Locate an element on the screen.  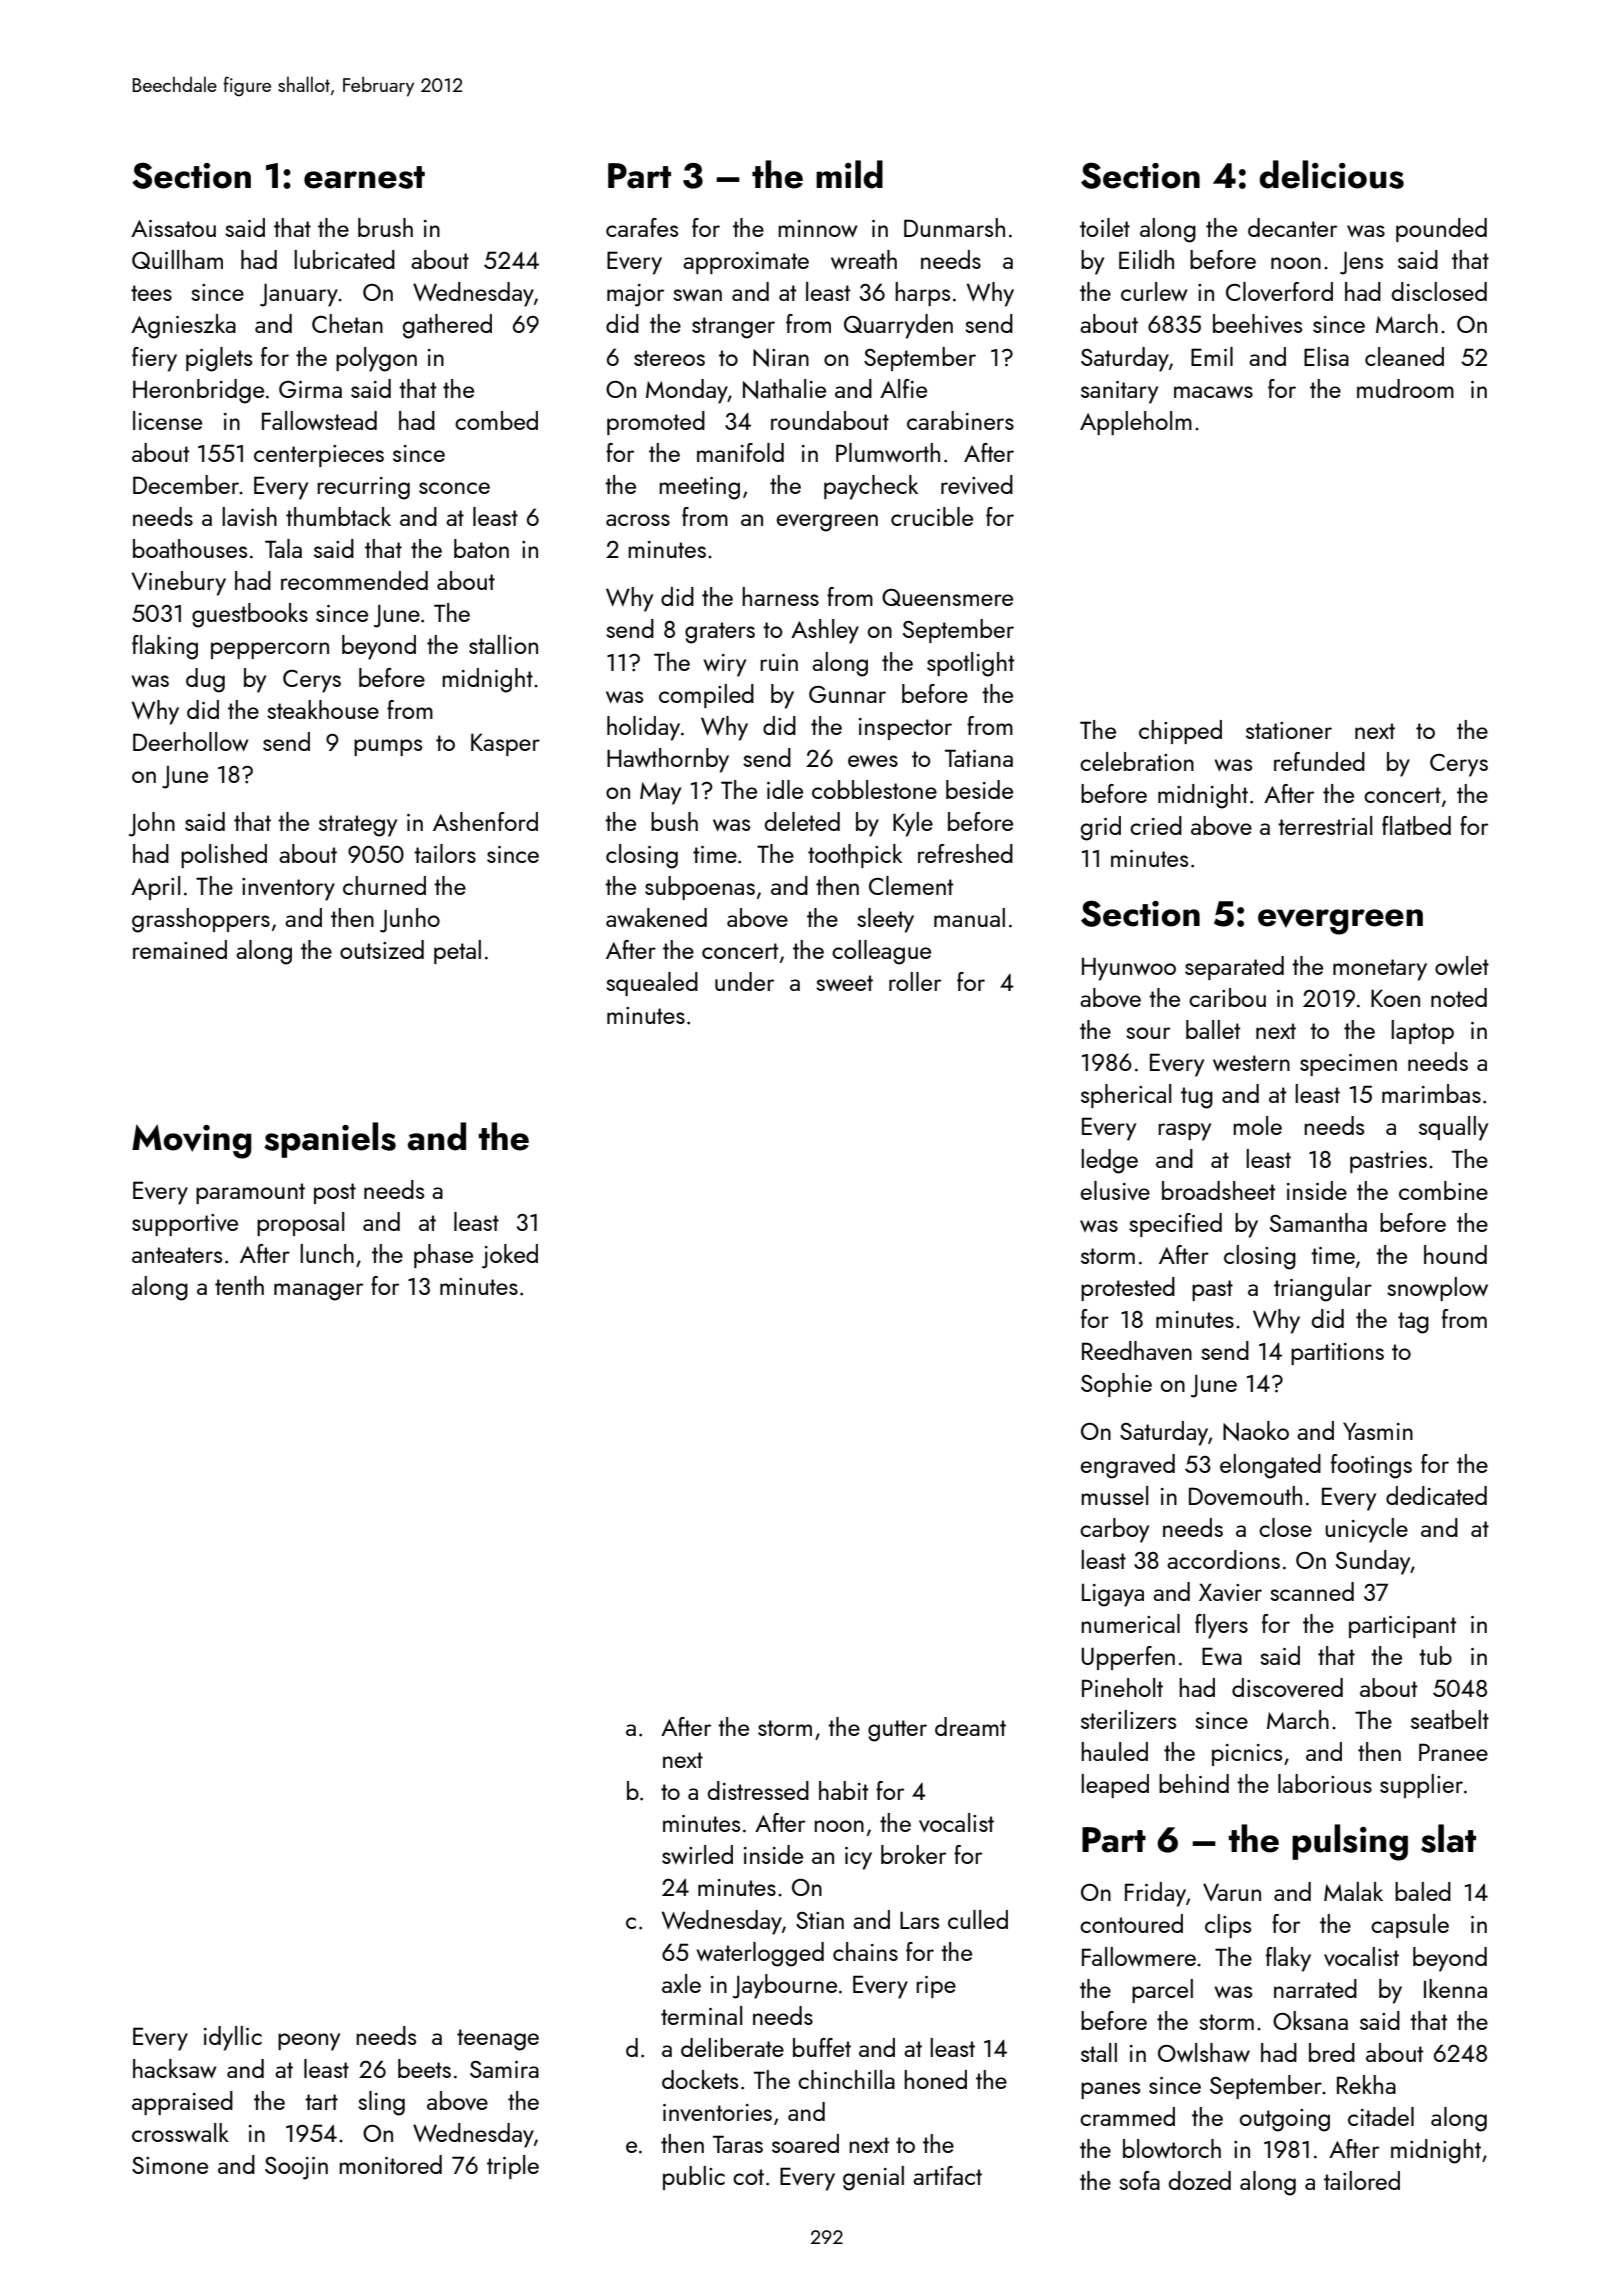
separated is located at coordinates (1234, 968).
